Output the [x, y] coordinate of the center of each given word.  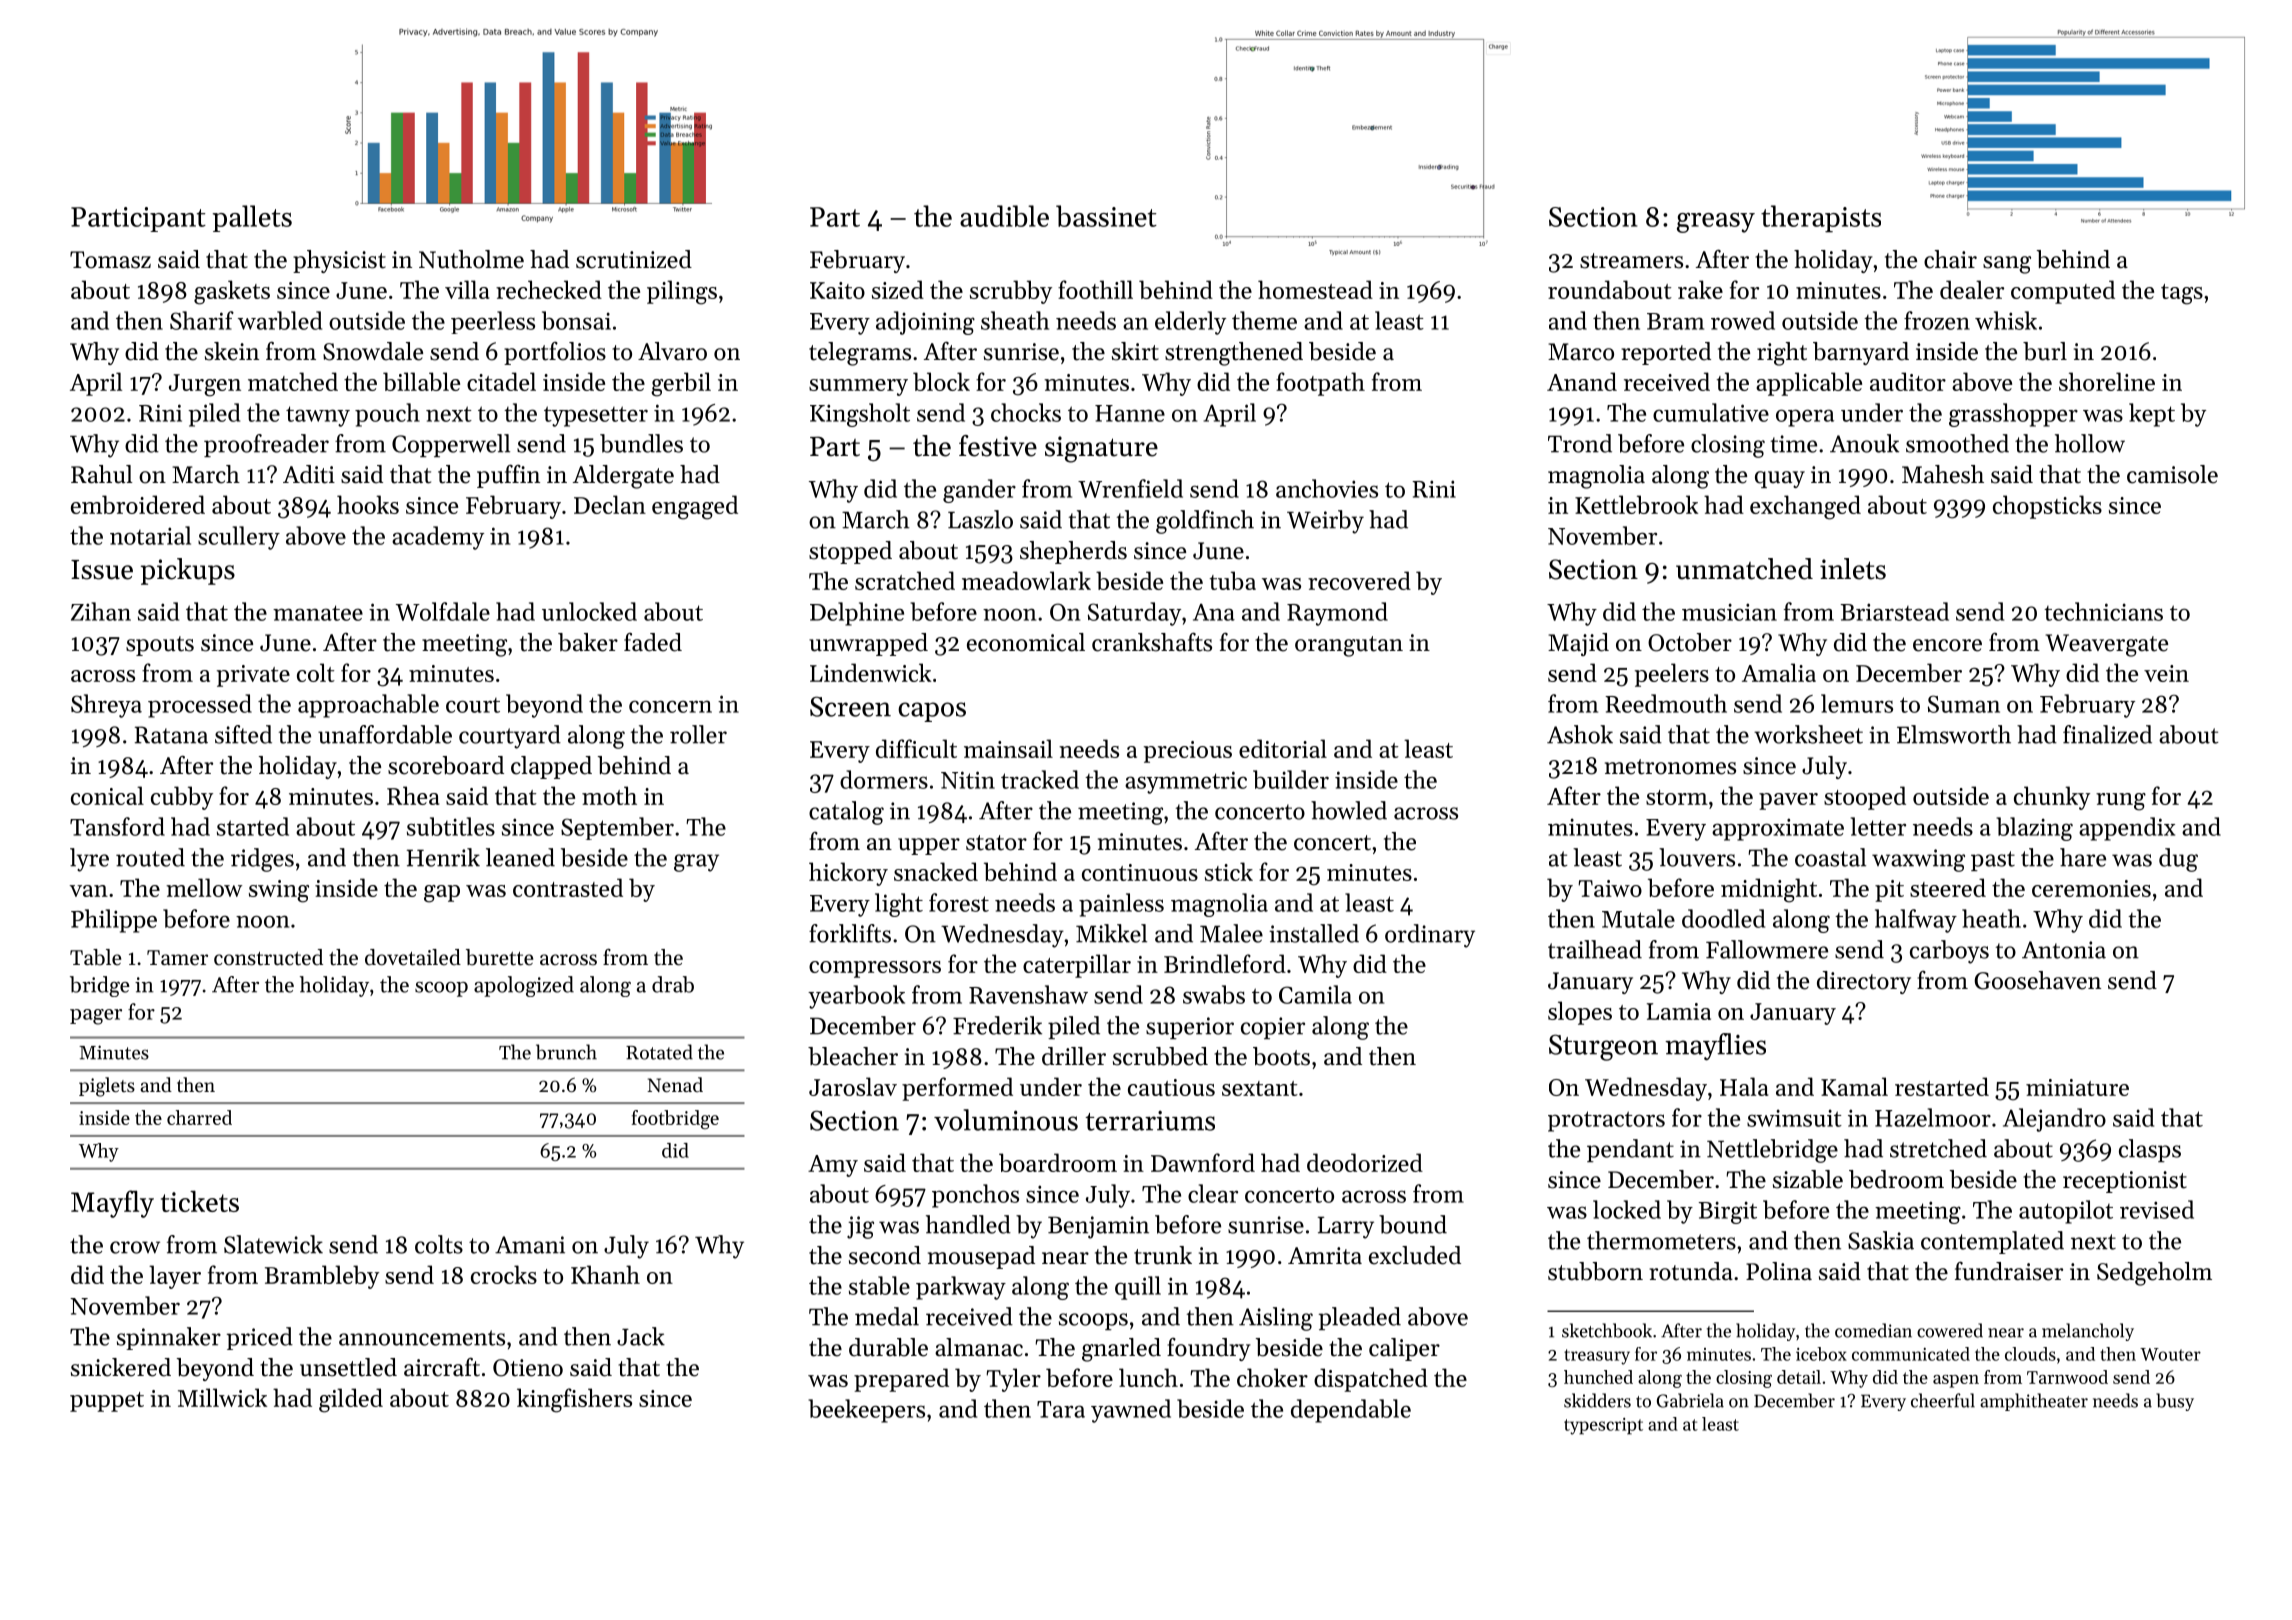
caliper [1404, 1349]
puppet [107, 1402]
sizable [1808, 1179]
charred [199, 1117]
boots [1281, 1056]
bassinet [1106, 216]
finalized [2107, 734]
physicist [339, 261]
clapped [551, 767]
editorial [1283, 748]
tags [2182, 294]
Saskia [1881, 1240]
